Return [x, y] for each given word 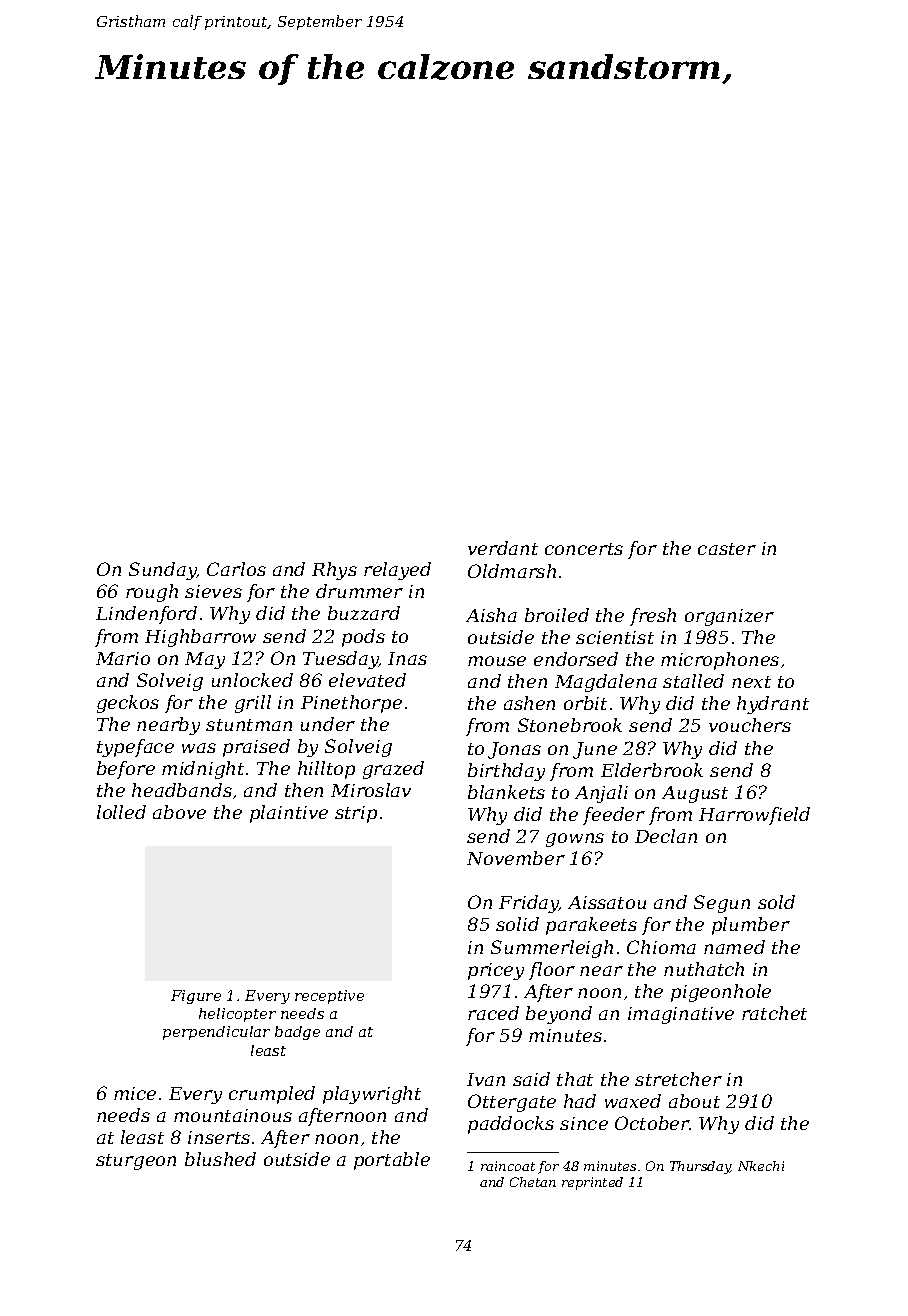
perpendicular [216, 1033]
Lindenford [146, 615]
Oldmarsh [512, 571]
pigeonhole [721, 993]
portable [392, 1161]
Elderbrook [652, 770]
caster [727, 549]
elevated [367, 680]
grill [253, 704]
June [595, 750]
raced [493, 1013]
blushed [220, 1159]
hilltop [326, 770]
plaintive [289, 814]
